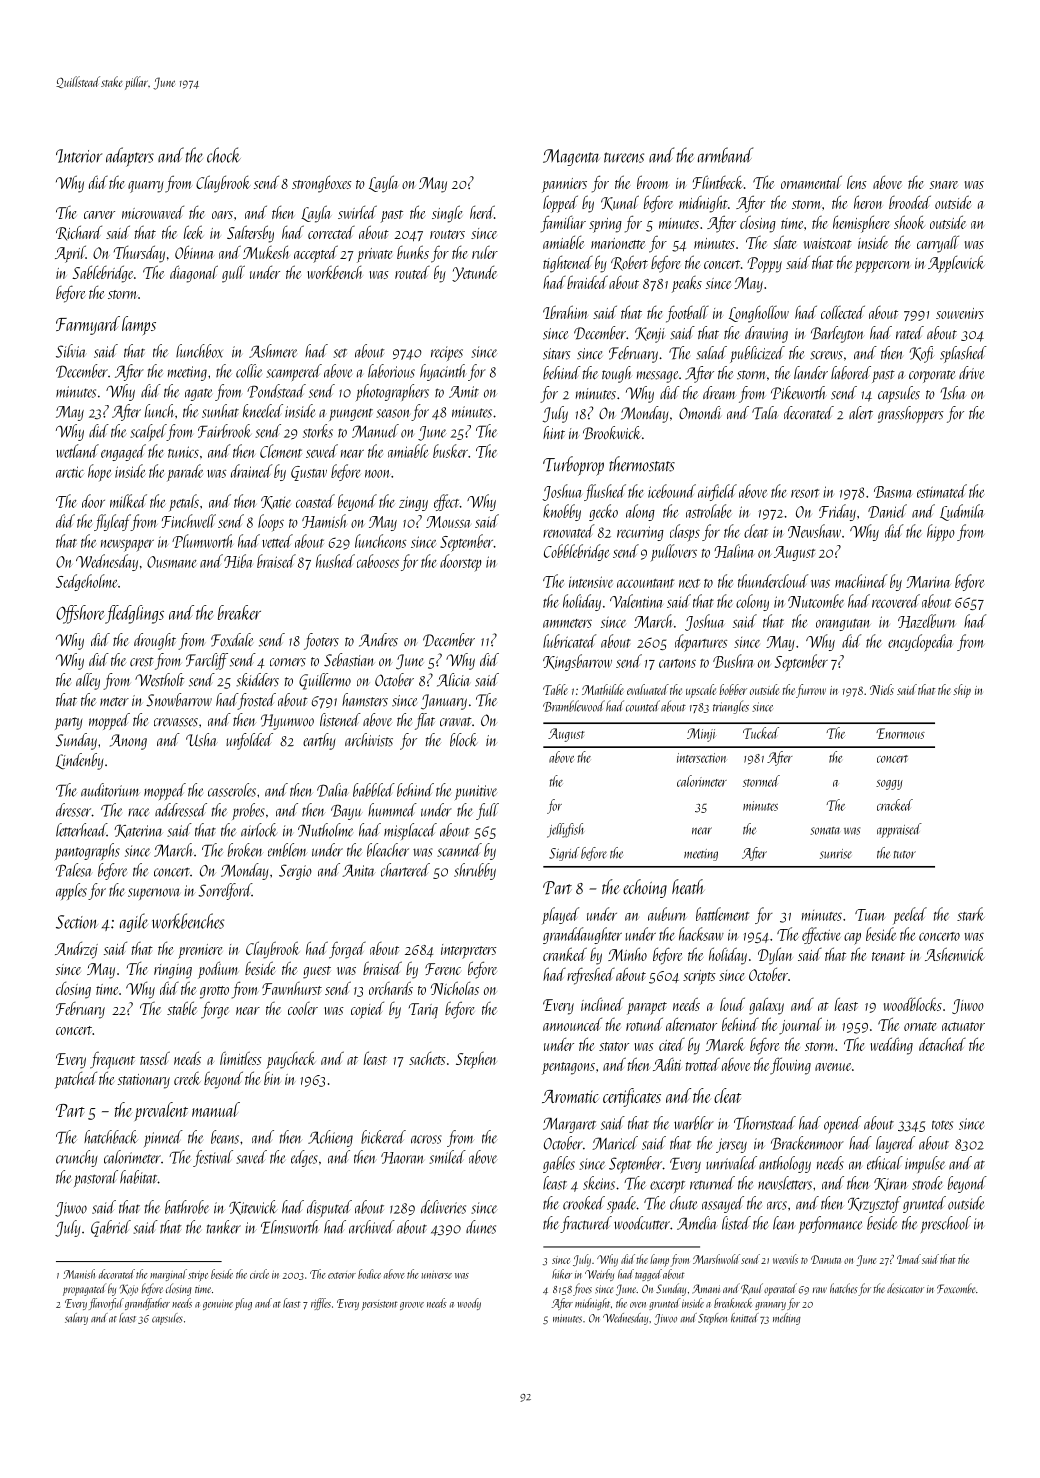 This document has height=1478, width=1040. Describe the element at coordinates (322, 184) in the document. I see `strongboxes` at that location.
